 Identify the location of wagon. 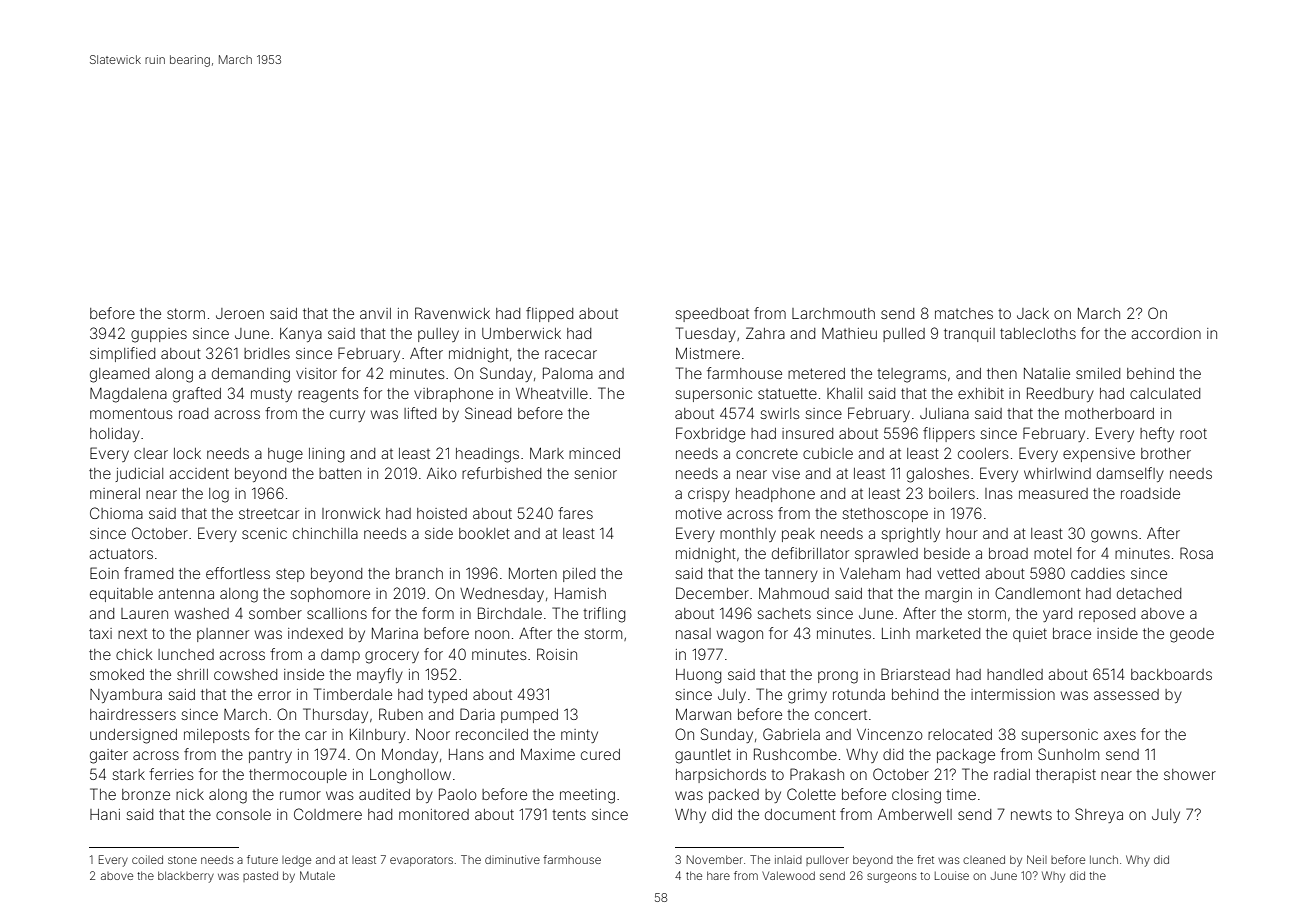
(740, 636).
